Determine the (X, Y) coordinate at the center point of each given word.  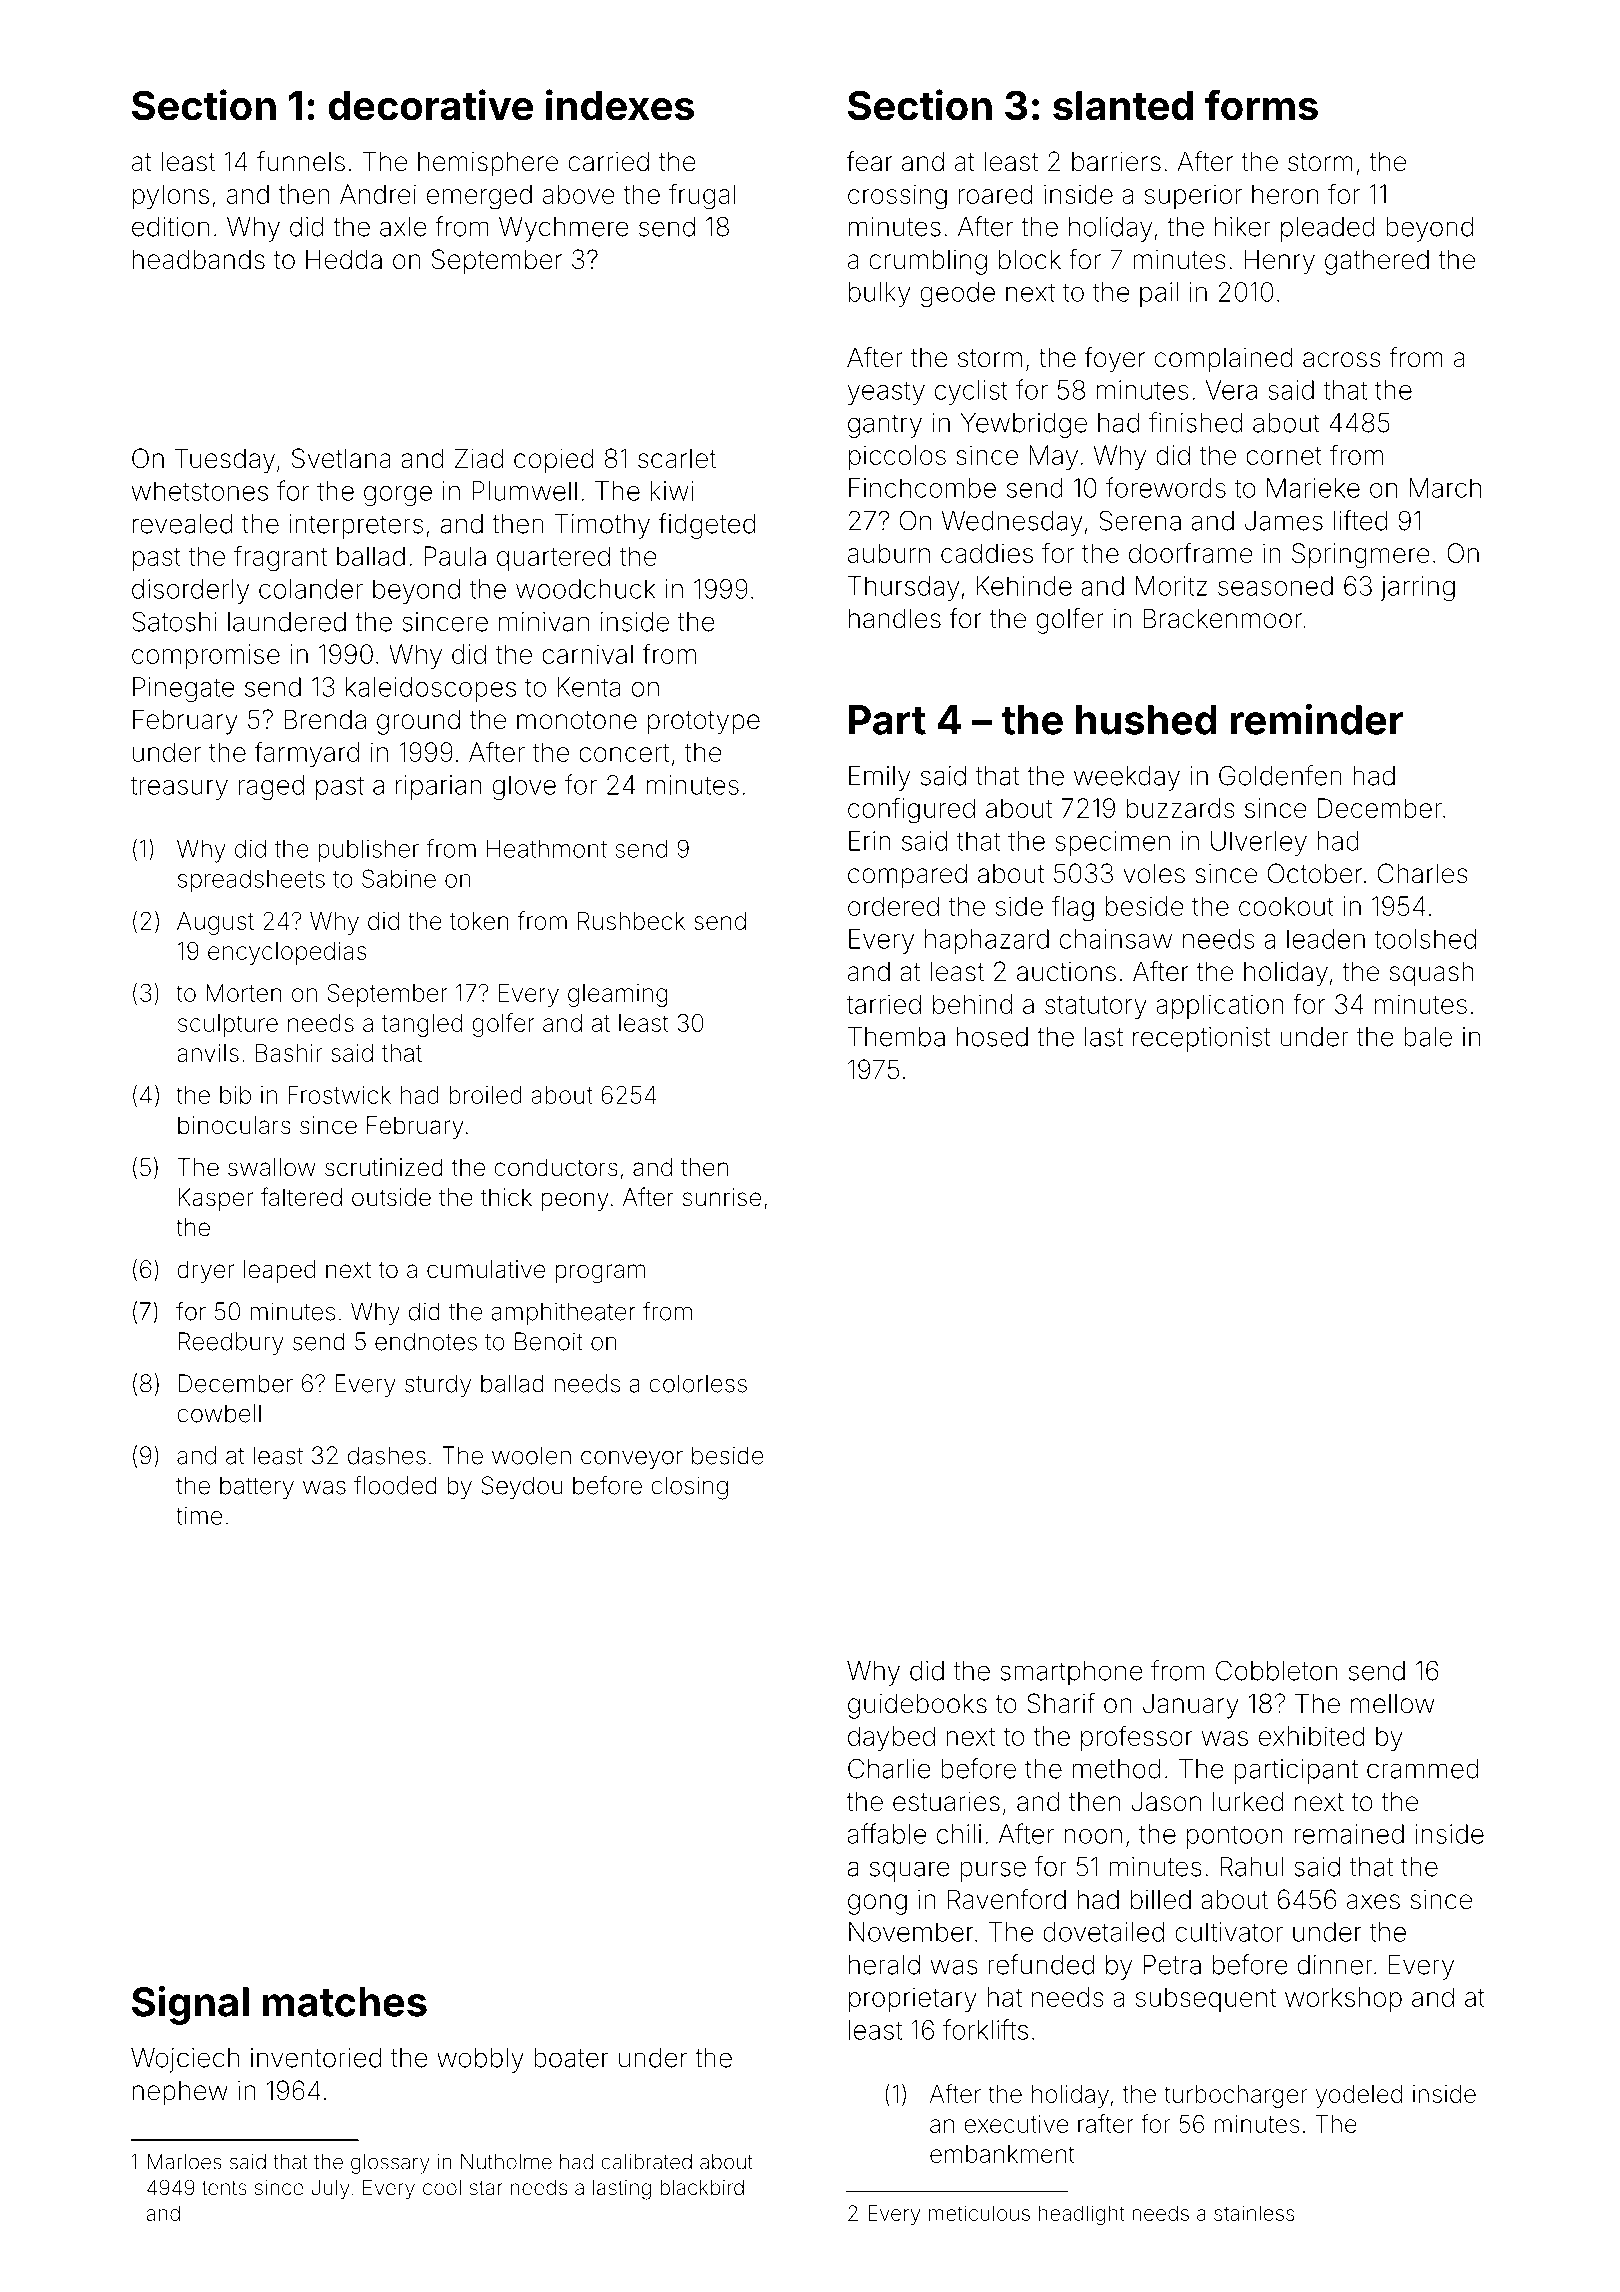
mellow (1392, 1704)
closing (689, 1488)
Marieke (1313, 488)
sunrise (722, 1197)
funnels (301, 161)
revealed (182, 524)
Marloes (185, 2162)
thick (506, 1197)
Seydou (522, 1488)
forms (1261, 105)
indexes (620, 105)
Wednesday (1012, 523)
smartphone (1071, 1673)
